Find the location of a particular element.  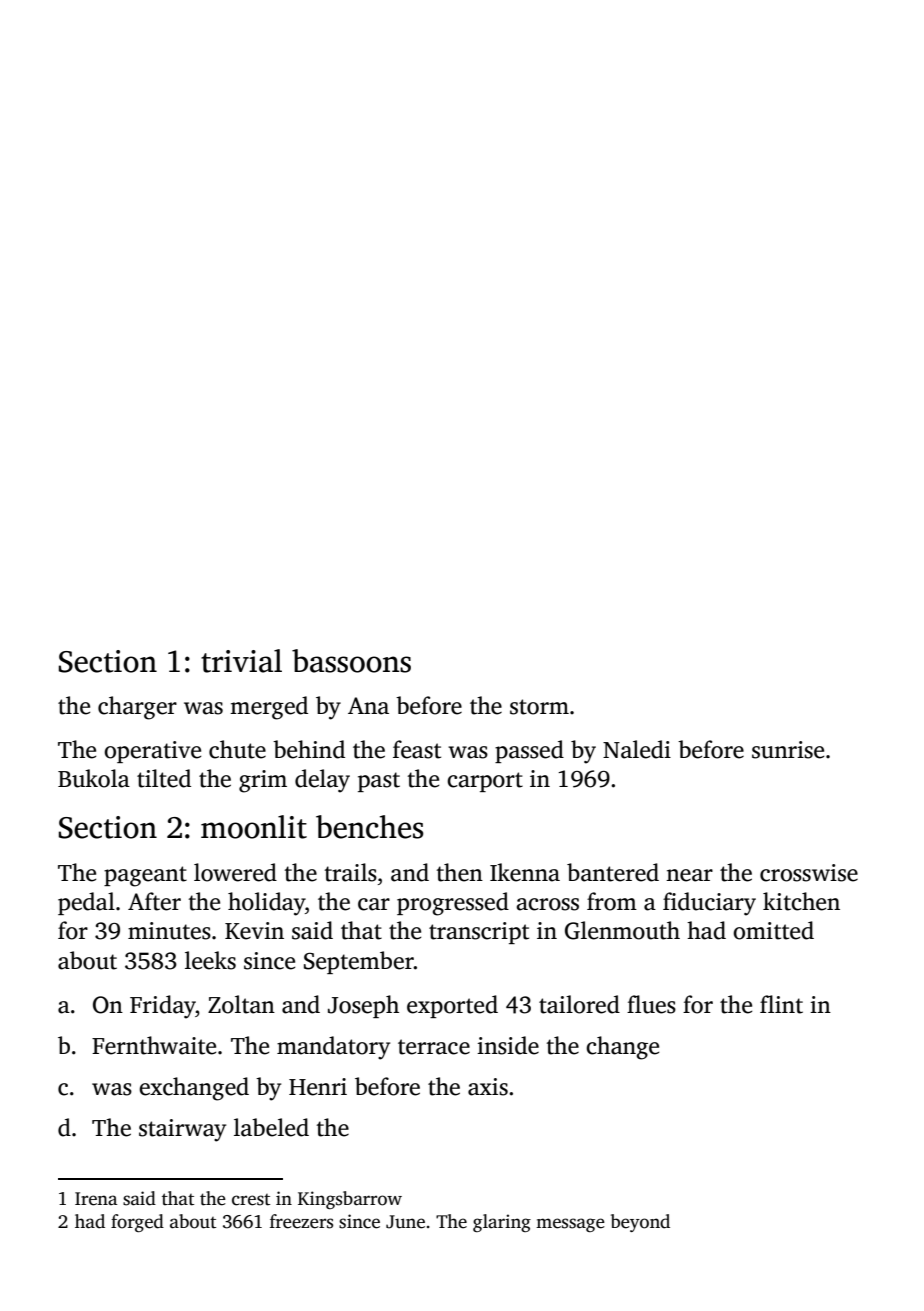

past is located at coordinates (379, 782).
